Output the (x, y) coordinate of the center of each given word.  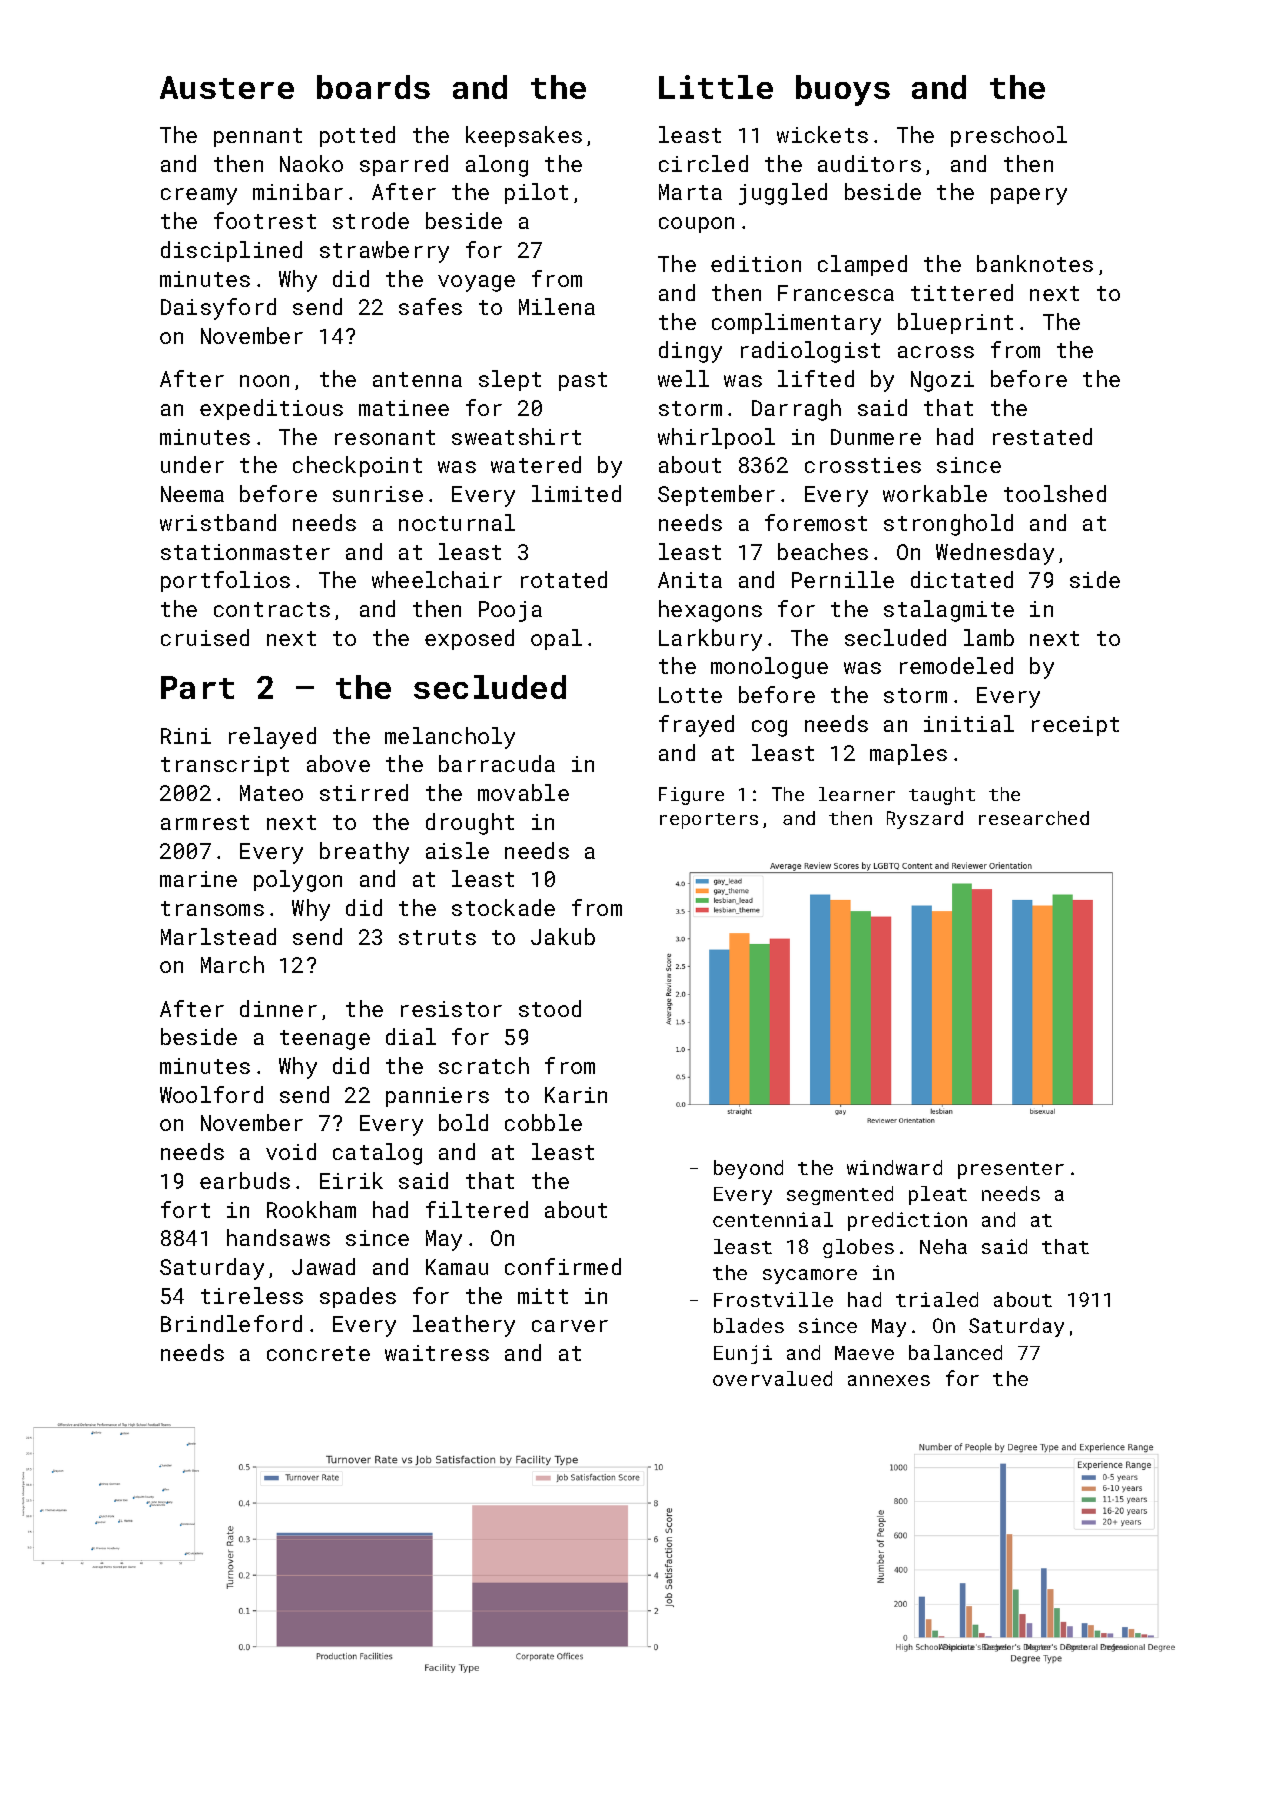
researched (1034, 818)
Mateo (271, 793)
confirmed (563, 1266)
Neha (943, 1246)
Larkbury (710, 640)
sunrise (378, 494)
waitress (437, 1353)
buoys (843, 90)
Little (716, 87)
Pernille (843, 579)
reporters (709, 821)
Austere (227, 87)
